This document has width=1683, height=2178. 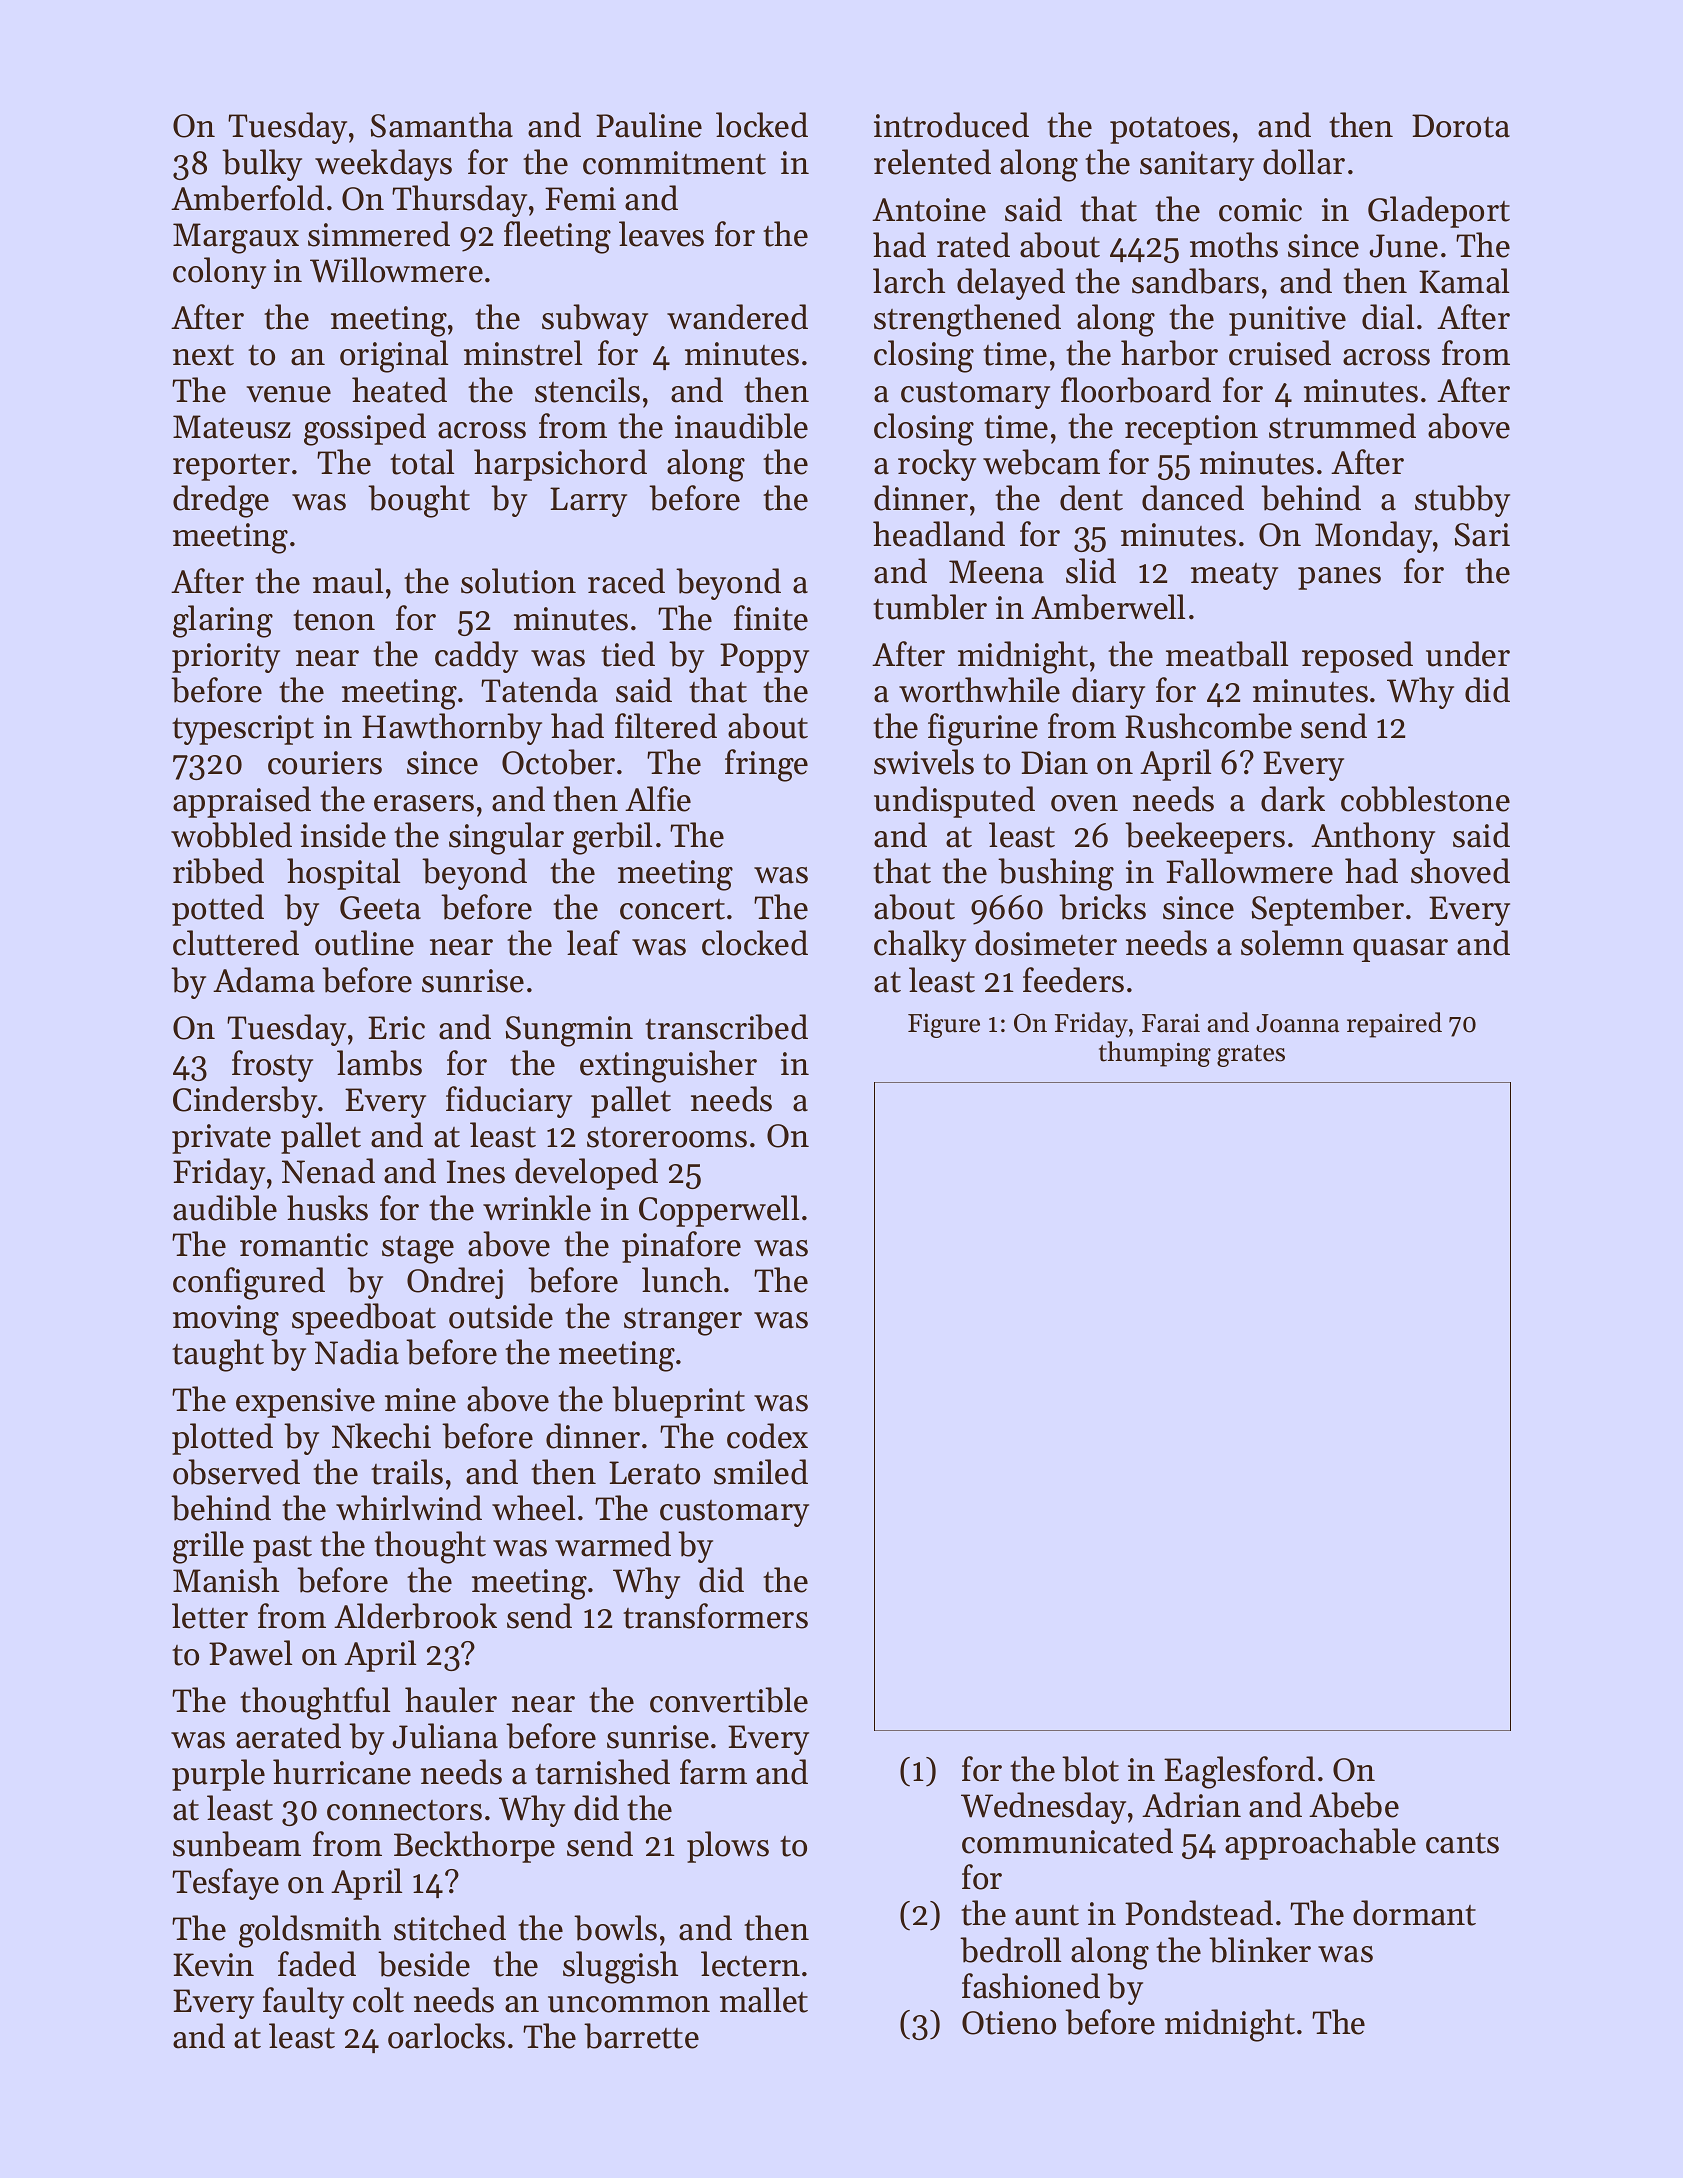 I want to click on smiled, so click(x=761, y=1472).
